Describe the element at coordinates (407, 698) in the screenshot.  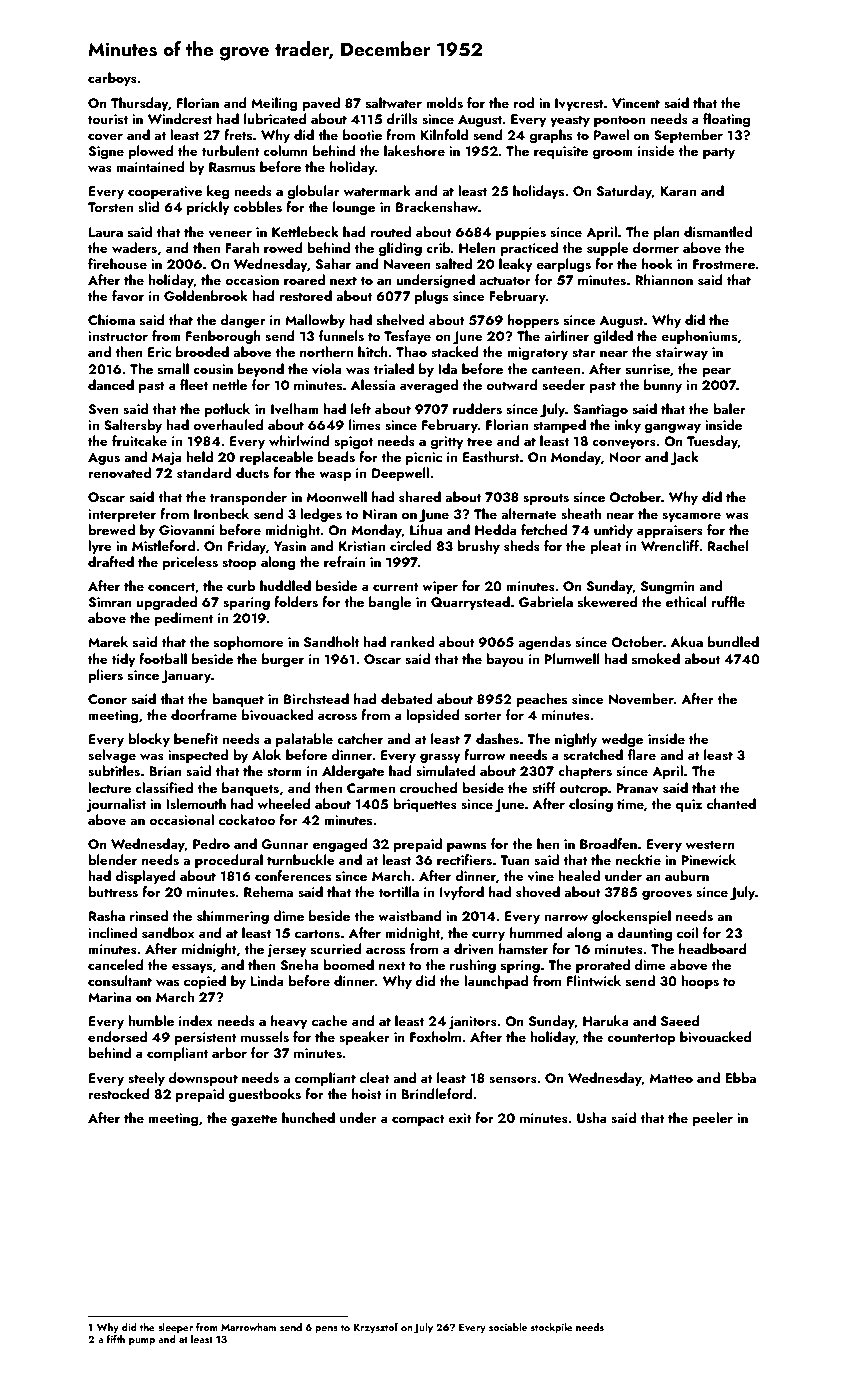
I see `debated` at that location.
